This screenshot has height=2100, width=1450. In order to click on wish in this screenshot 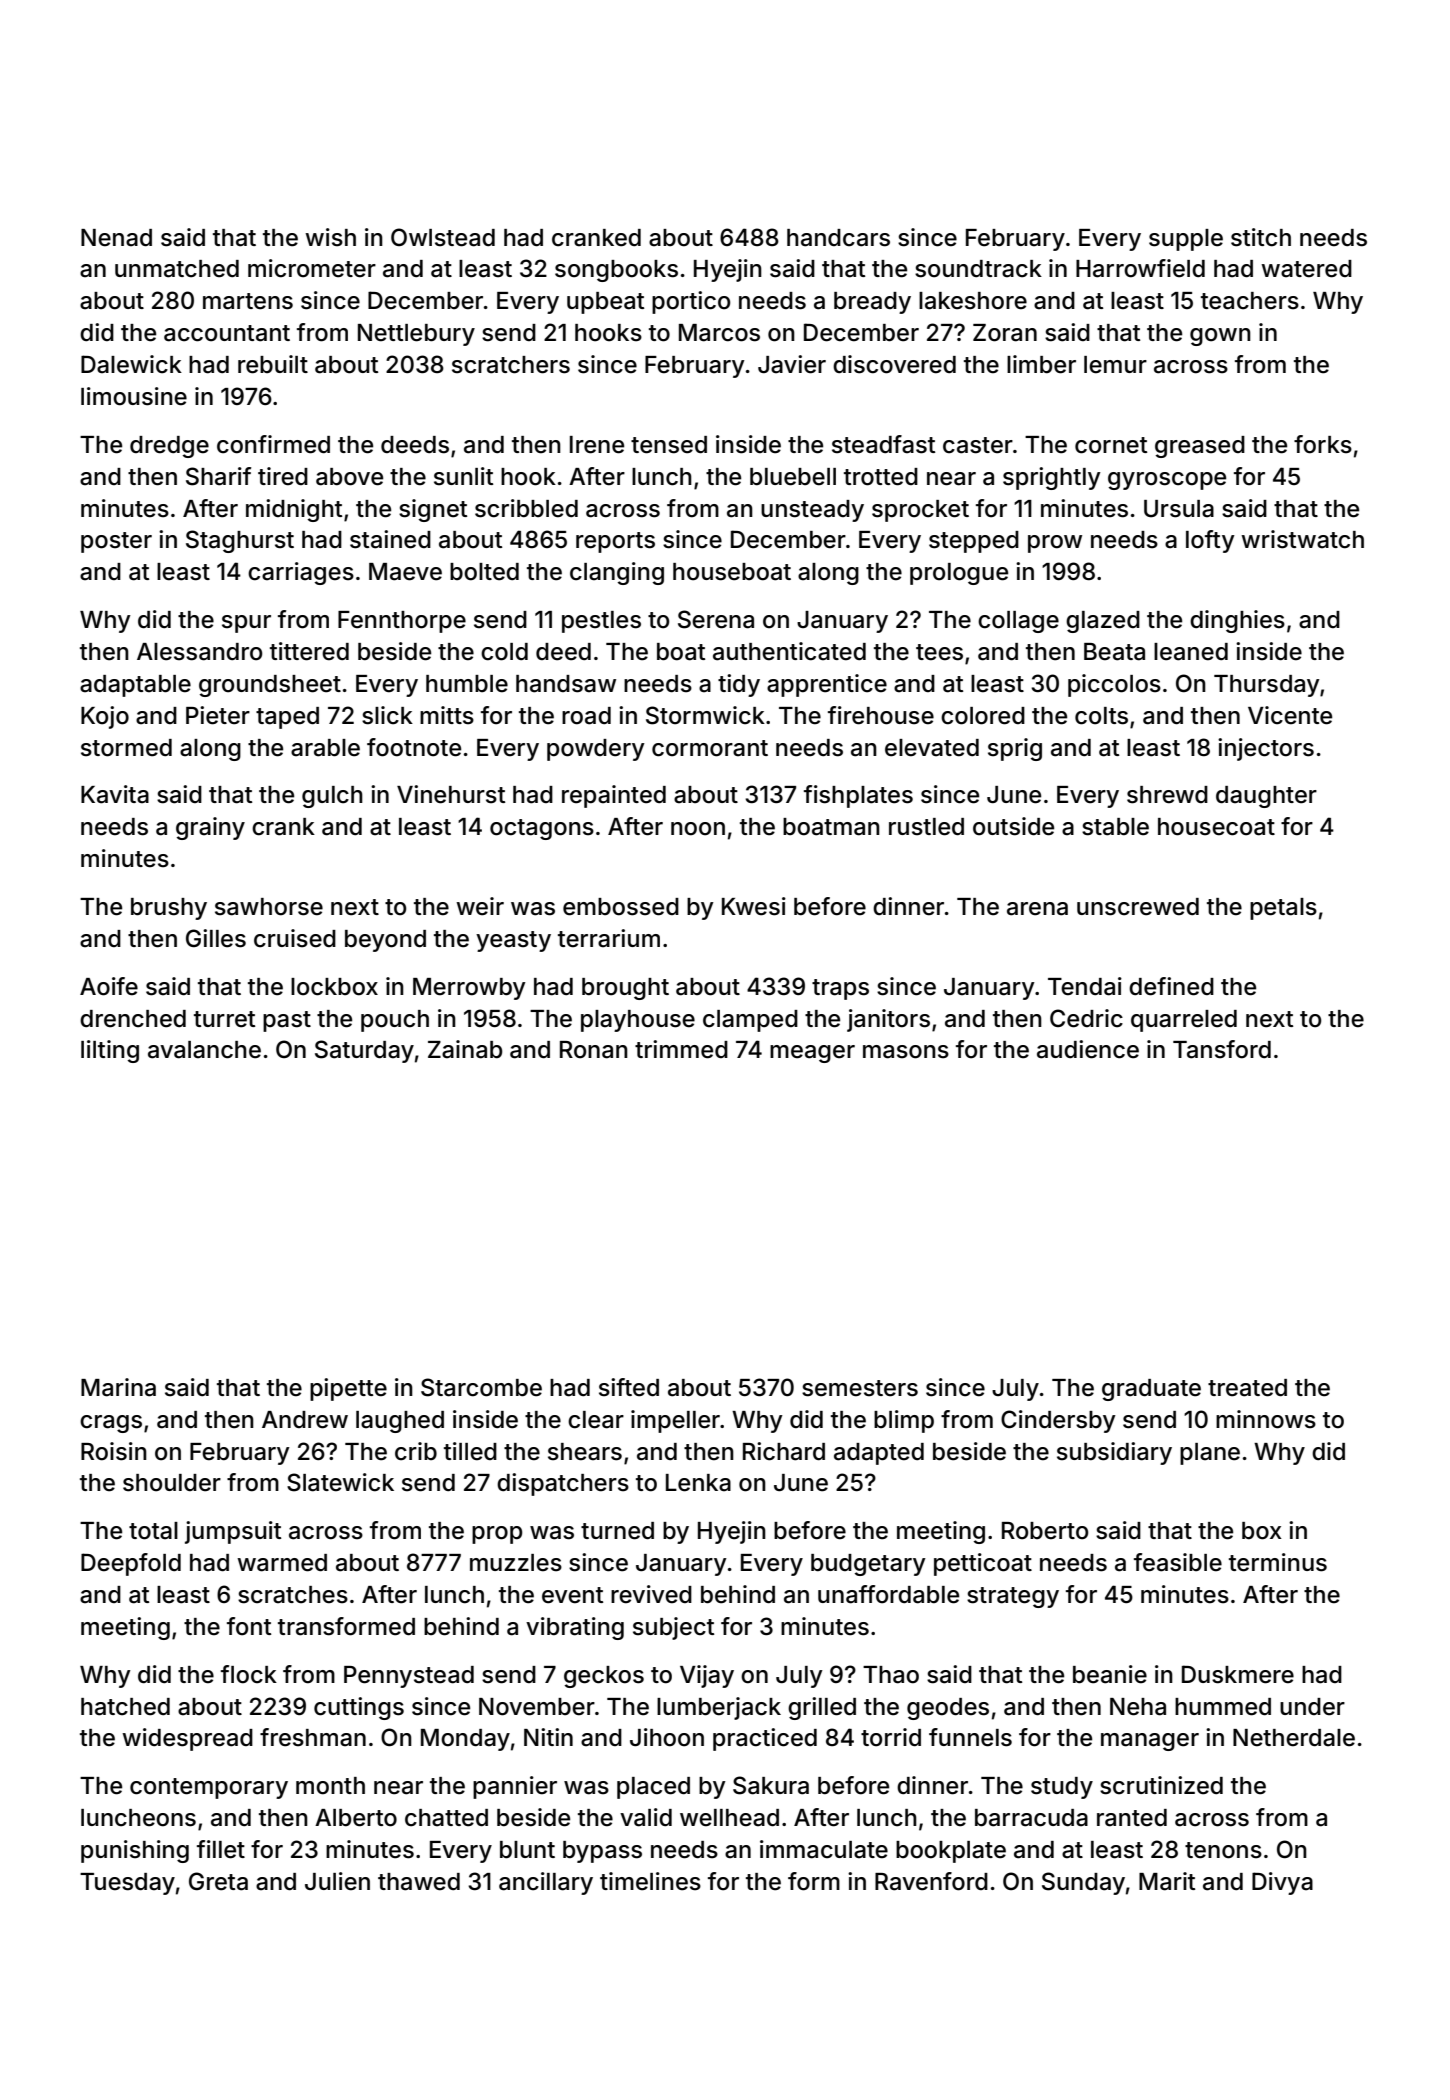, I will do `click(330, 237)`.
